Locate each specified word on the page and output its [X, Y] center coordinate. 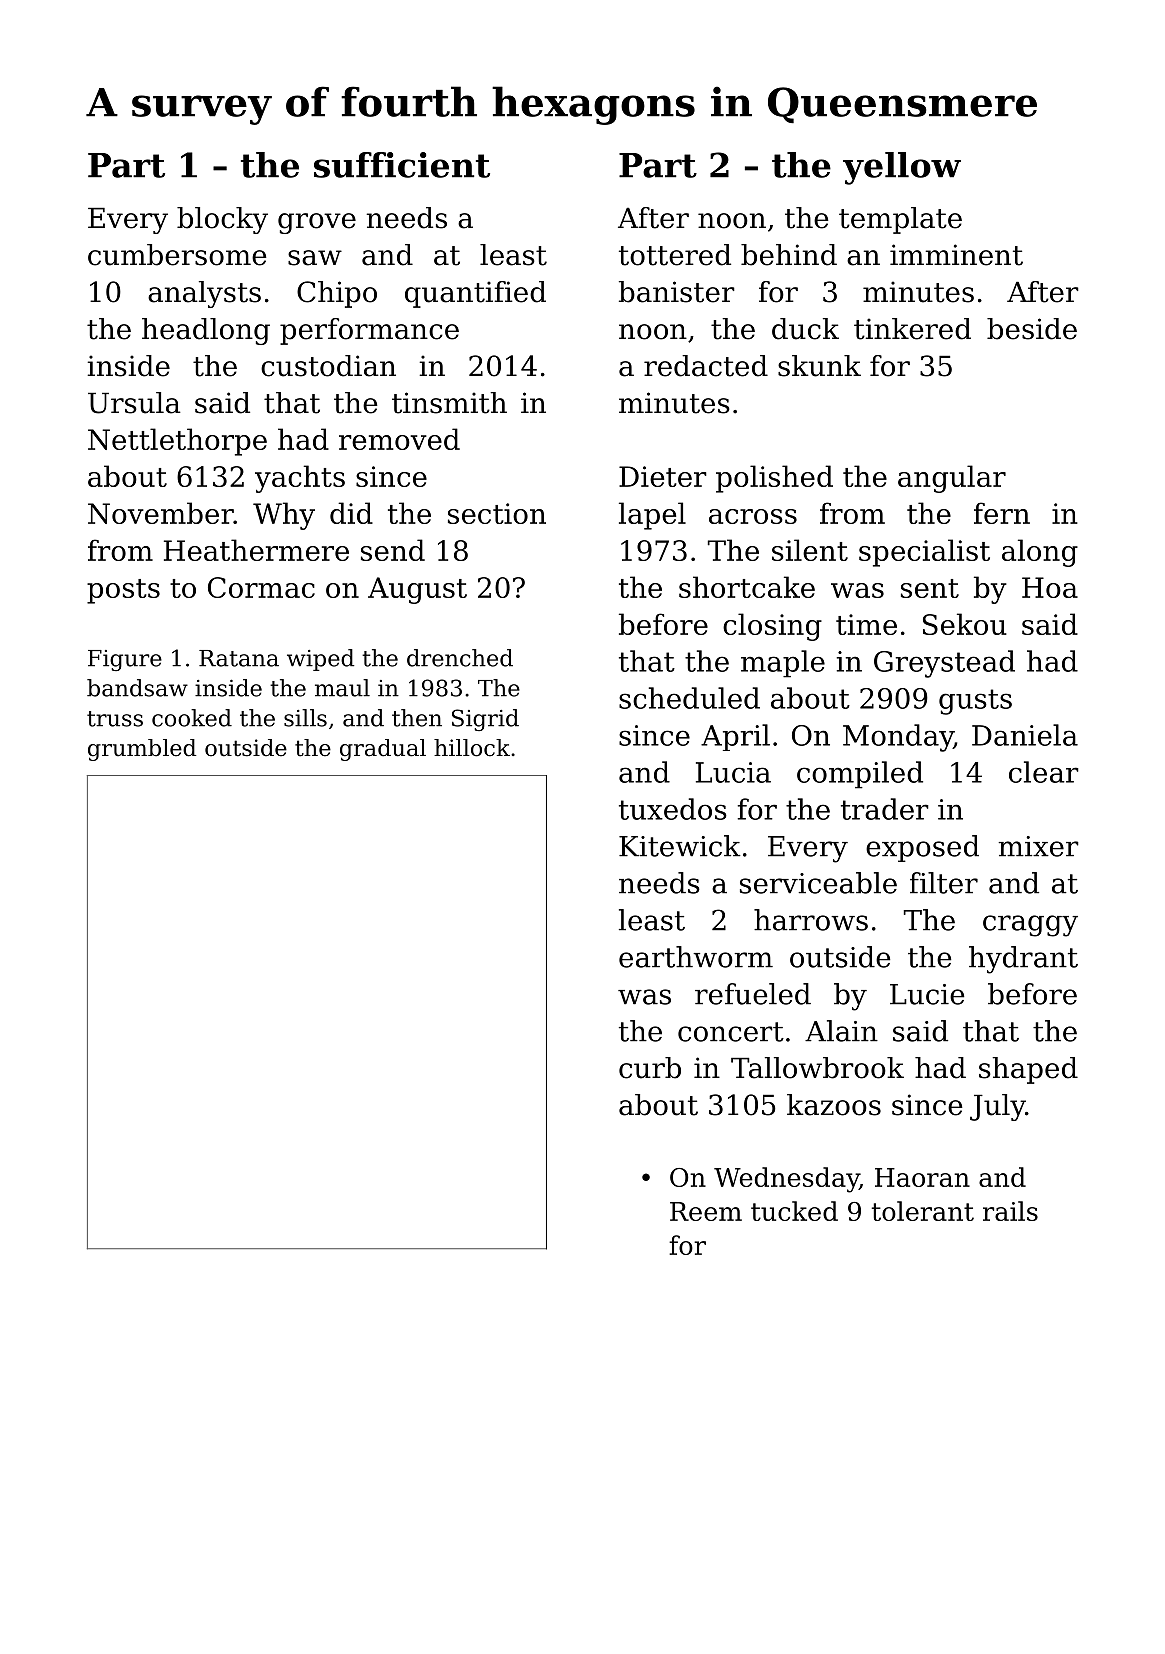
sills [305, 718]
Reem [706, 1211]
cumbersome [177, 255]
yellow [902, 168]
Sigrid [485, 720]
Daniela [1025, 735]
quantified [475, 294]
